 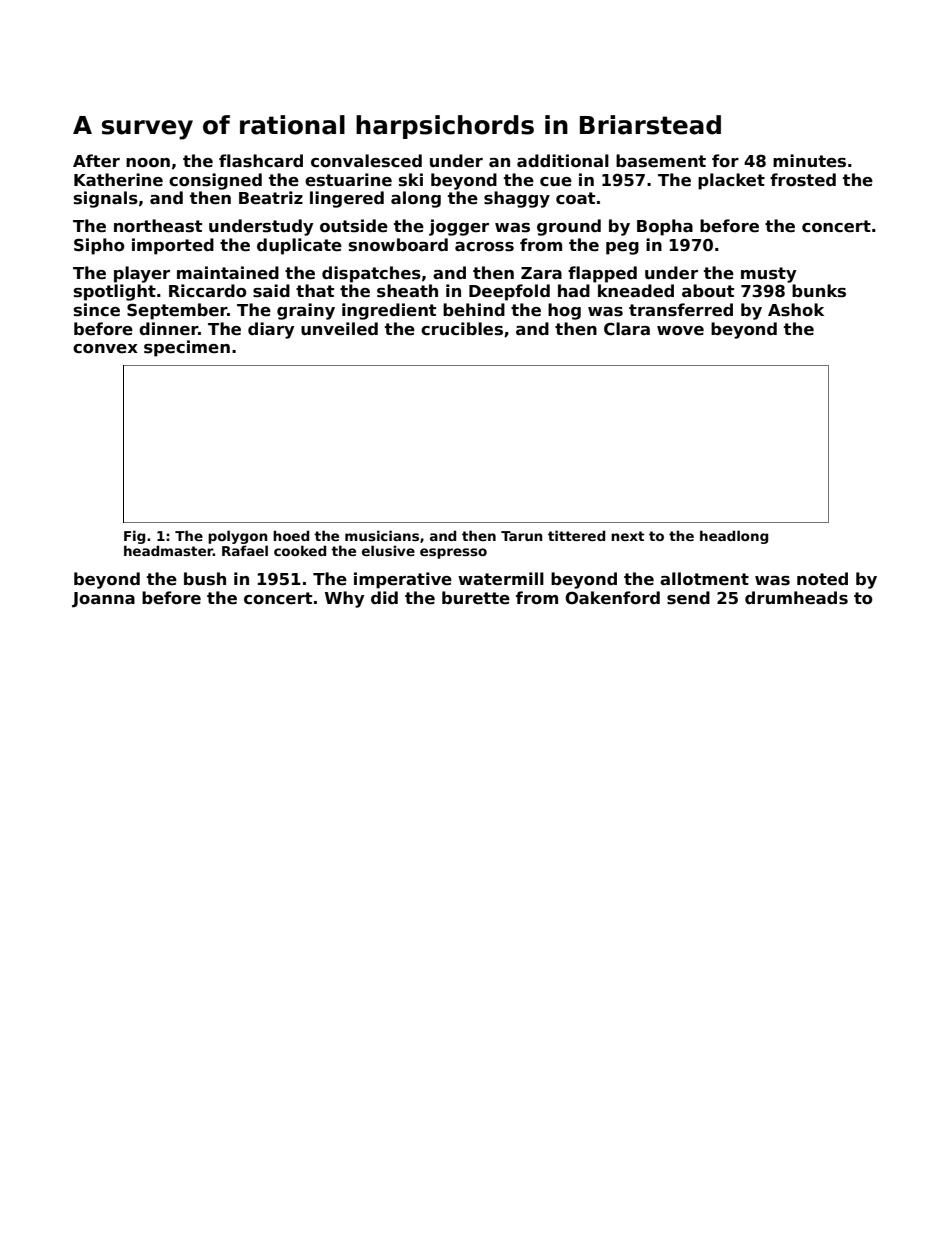 I want to click on Tarun, so click(x=522, y=536).
